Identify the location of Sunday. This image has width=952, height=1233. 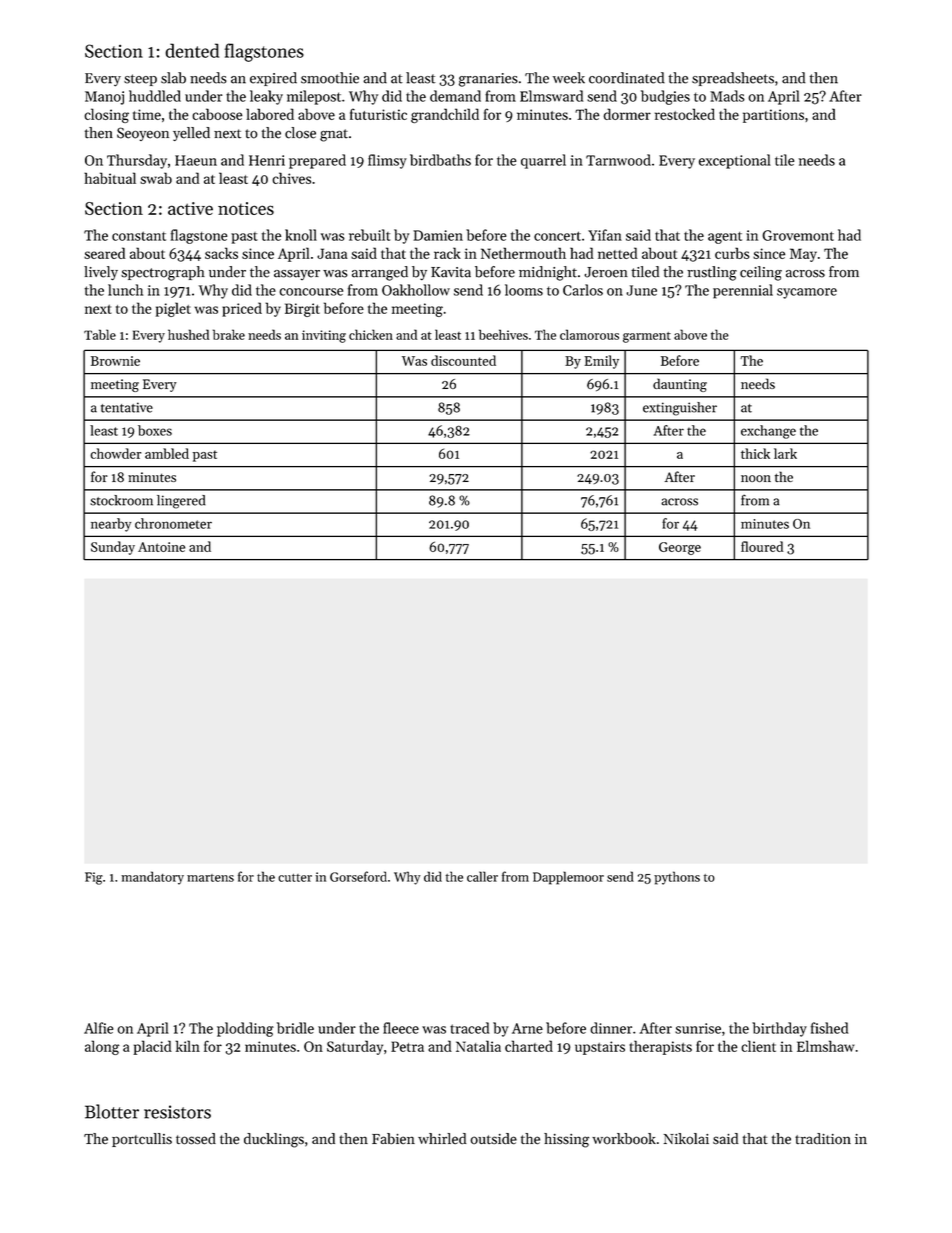
(113, 548).
